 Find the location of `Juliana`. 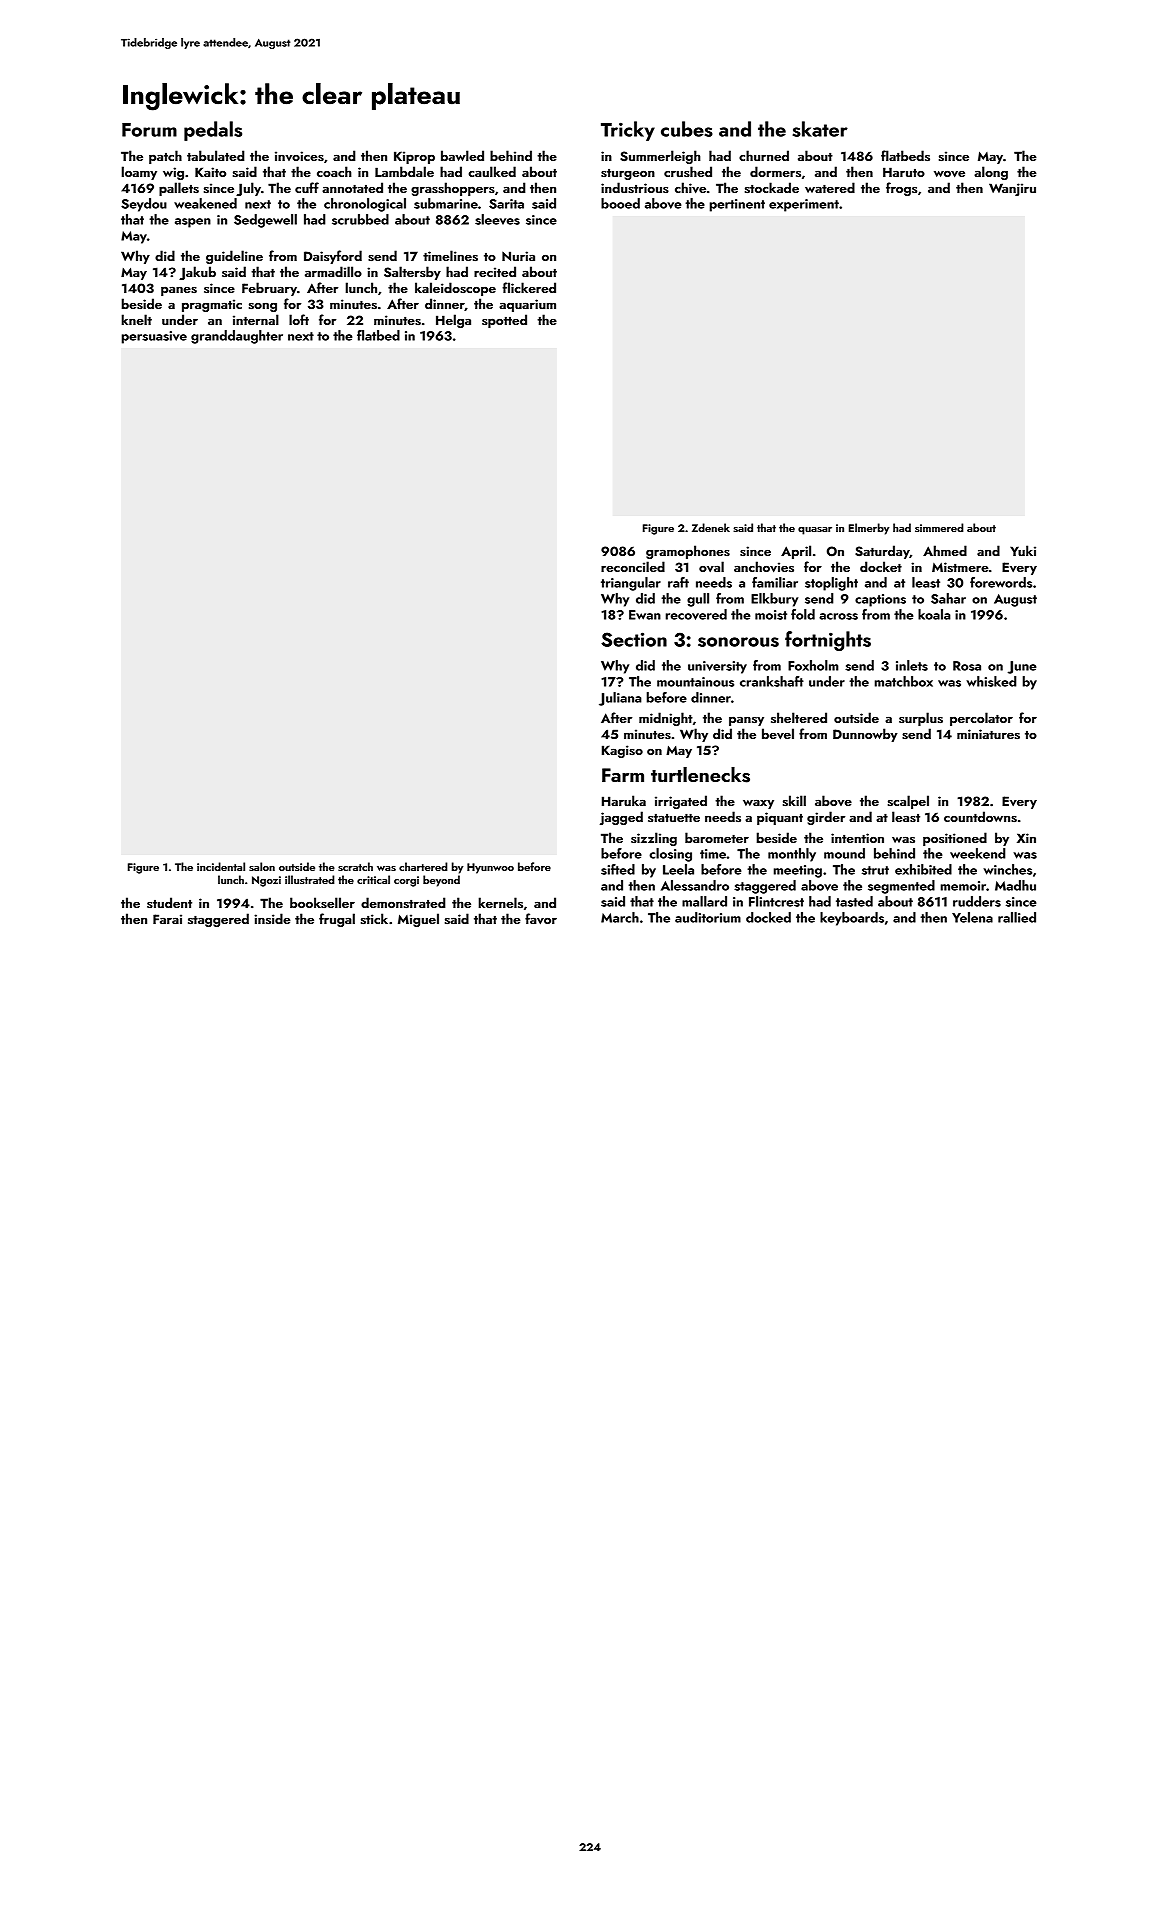

Juliana is located at coordinates (620, 699).
